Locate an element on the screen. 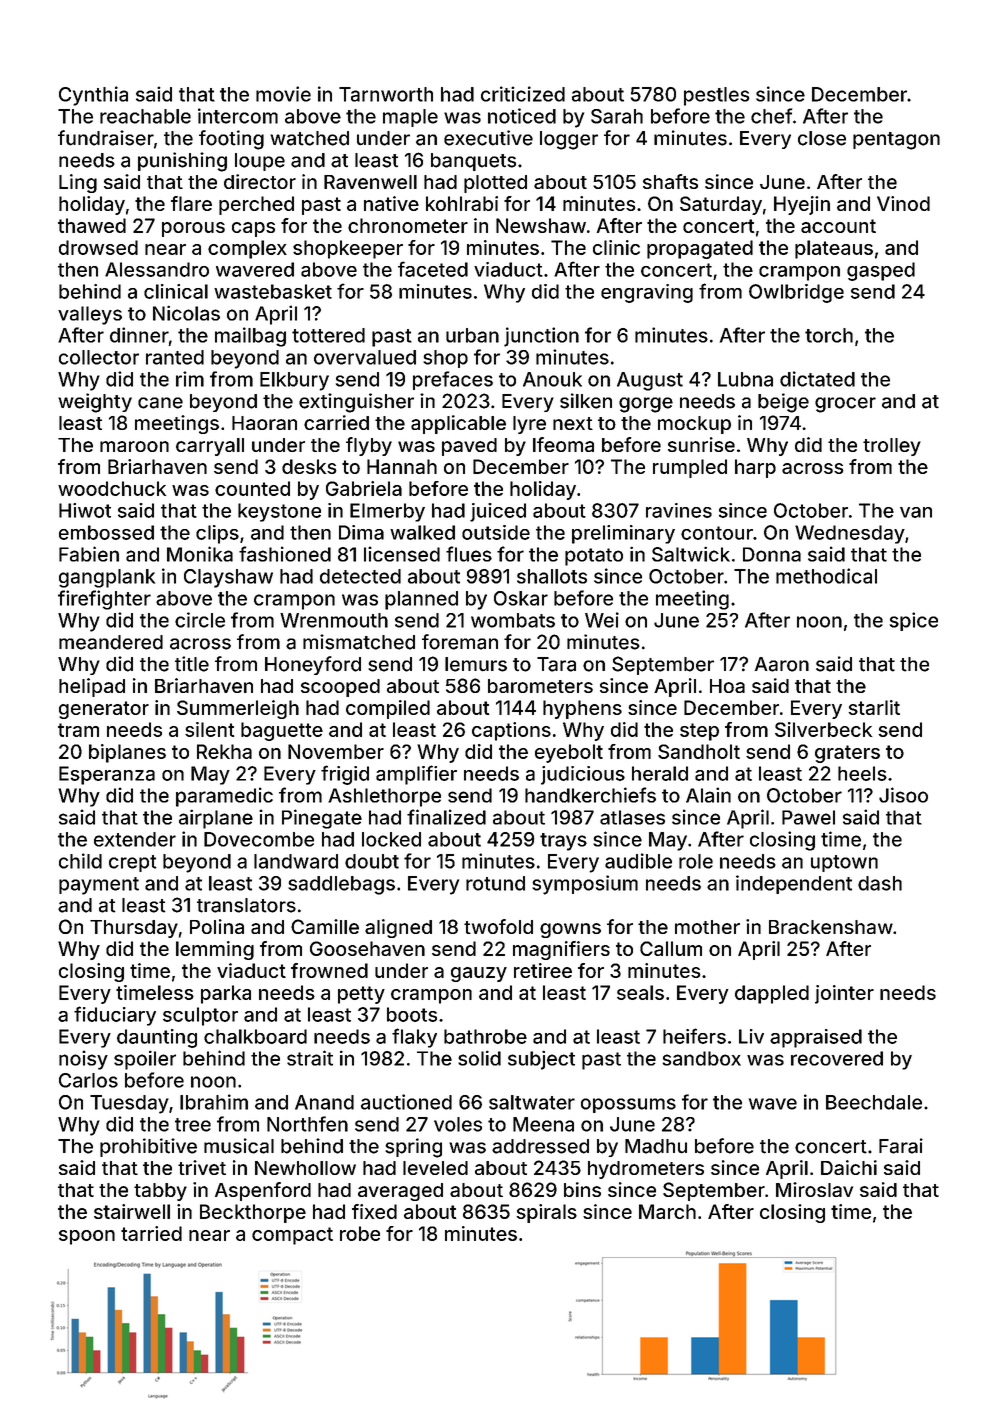  Cynthia is located at coordinates (93, 96).
